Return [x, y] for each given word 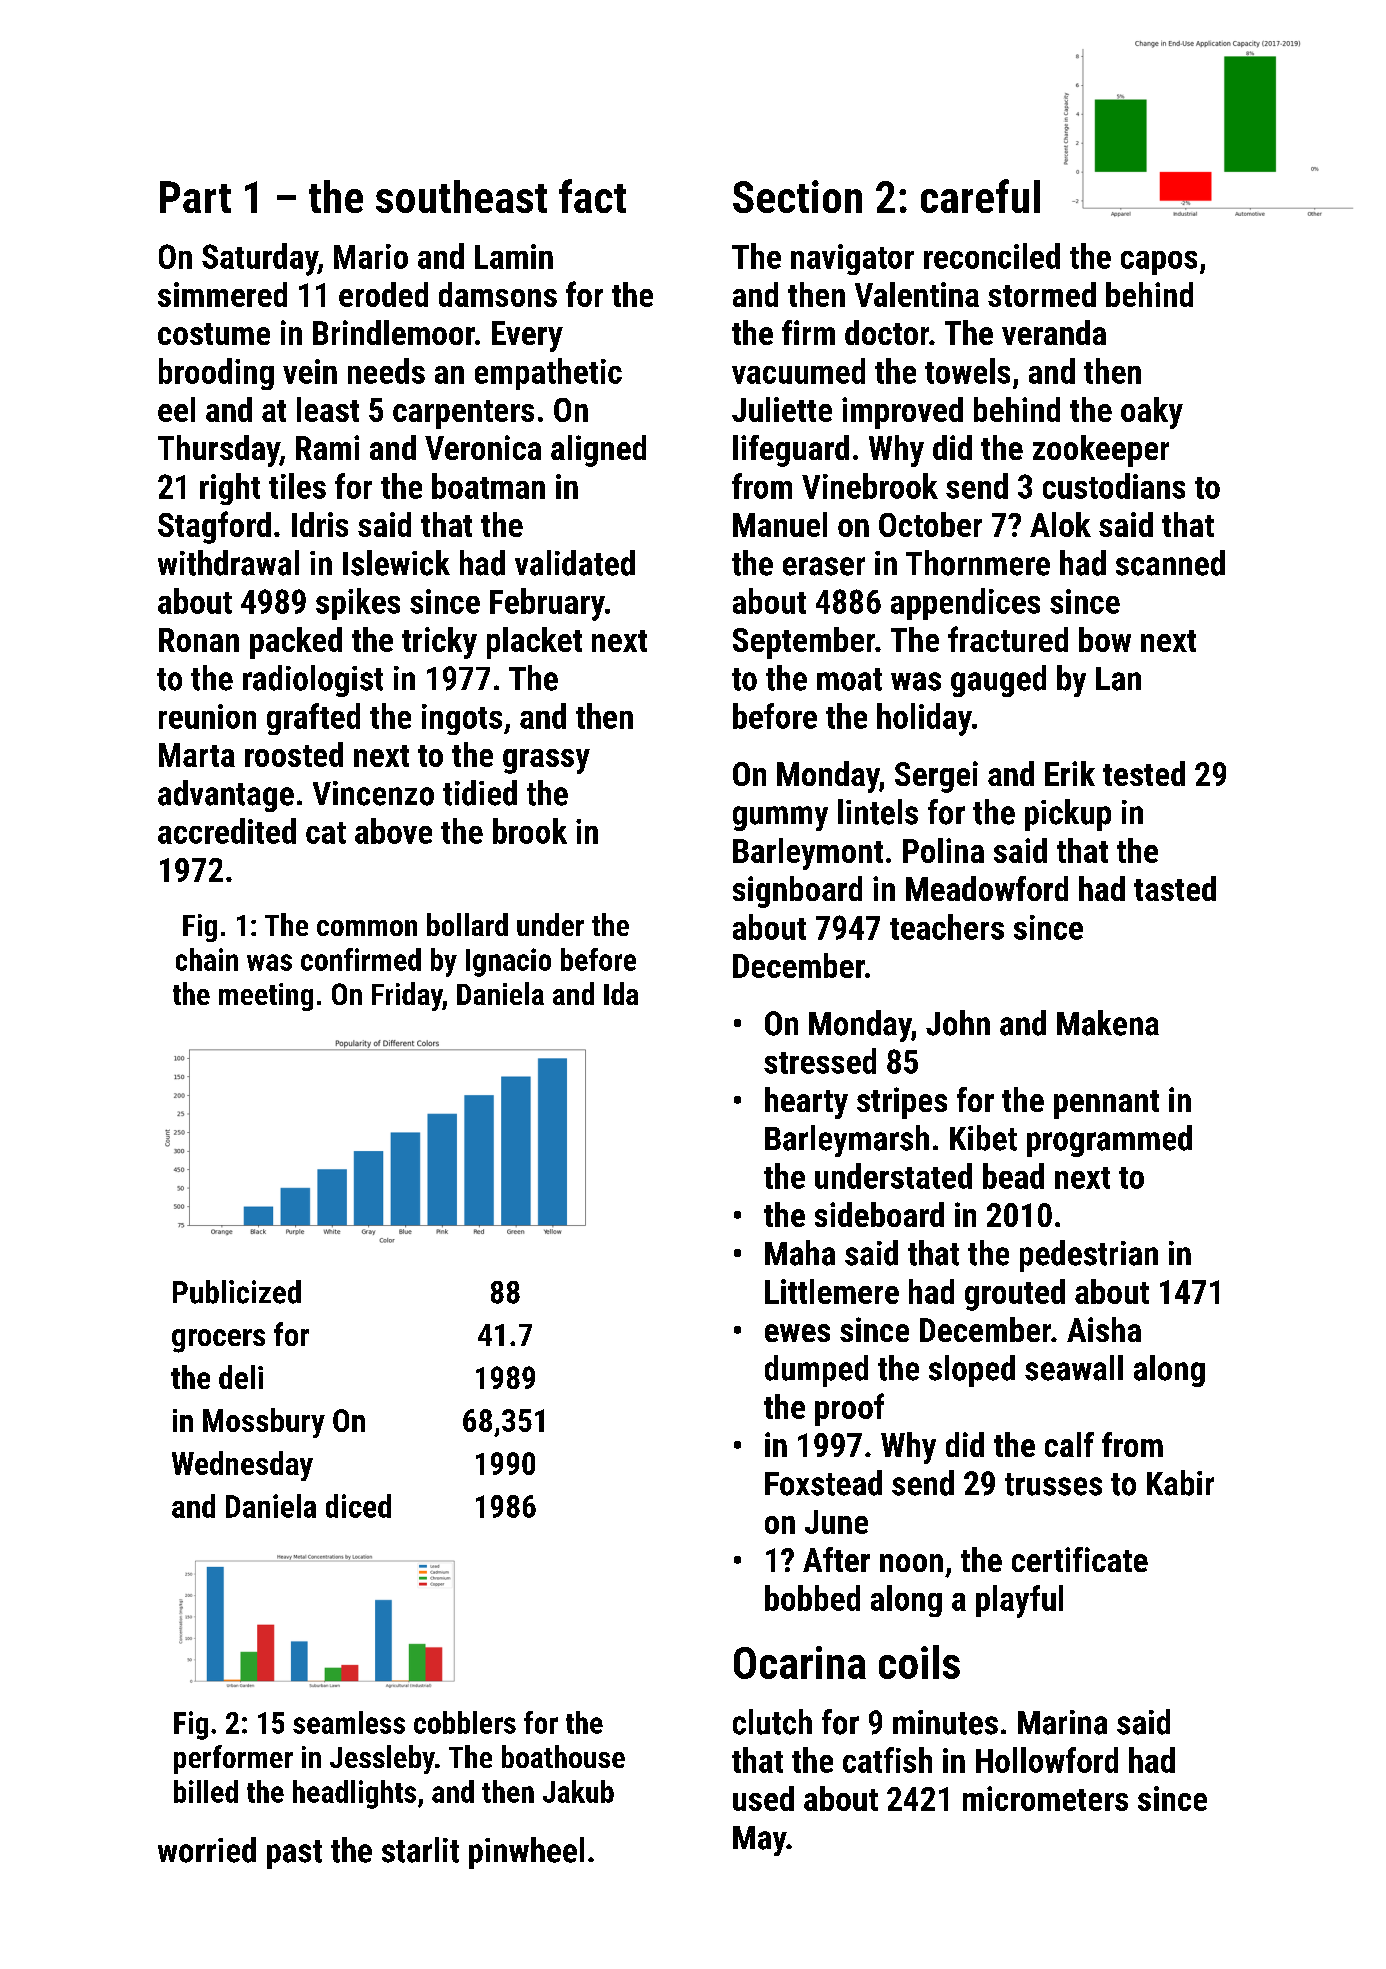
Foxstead [823, 1483]
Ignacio [508, 962]
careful [980, 196]
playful [1019, 1601]
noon [911, 1563]
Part [195, 197]
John [958, 1023]
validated [575, 563]
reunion [207, 716]
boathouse [563, 1756]
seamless [349, 1722]
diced [358, 1506]
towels [967, 371]
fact [592, 196]
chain [207, 959]
